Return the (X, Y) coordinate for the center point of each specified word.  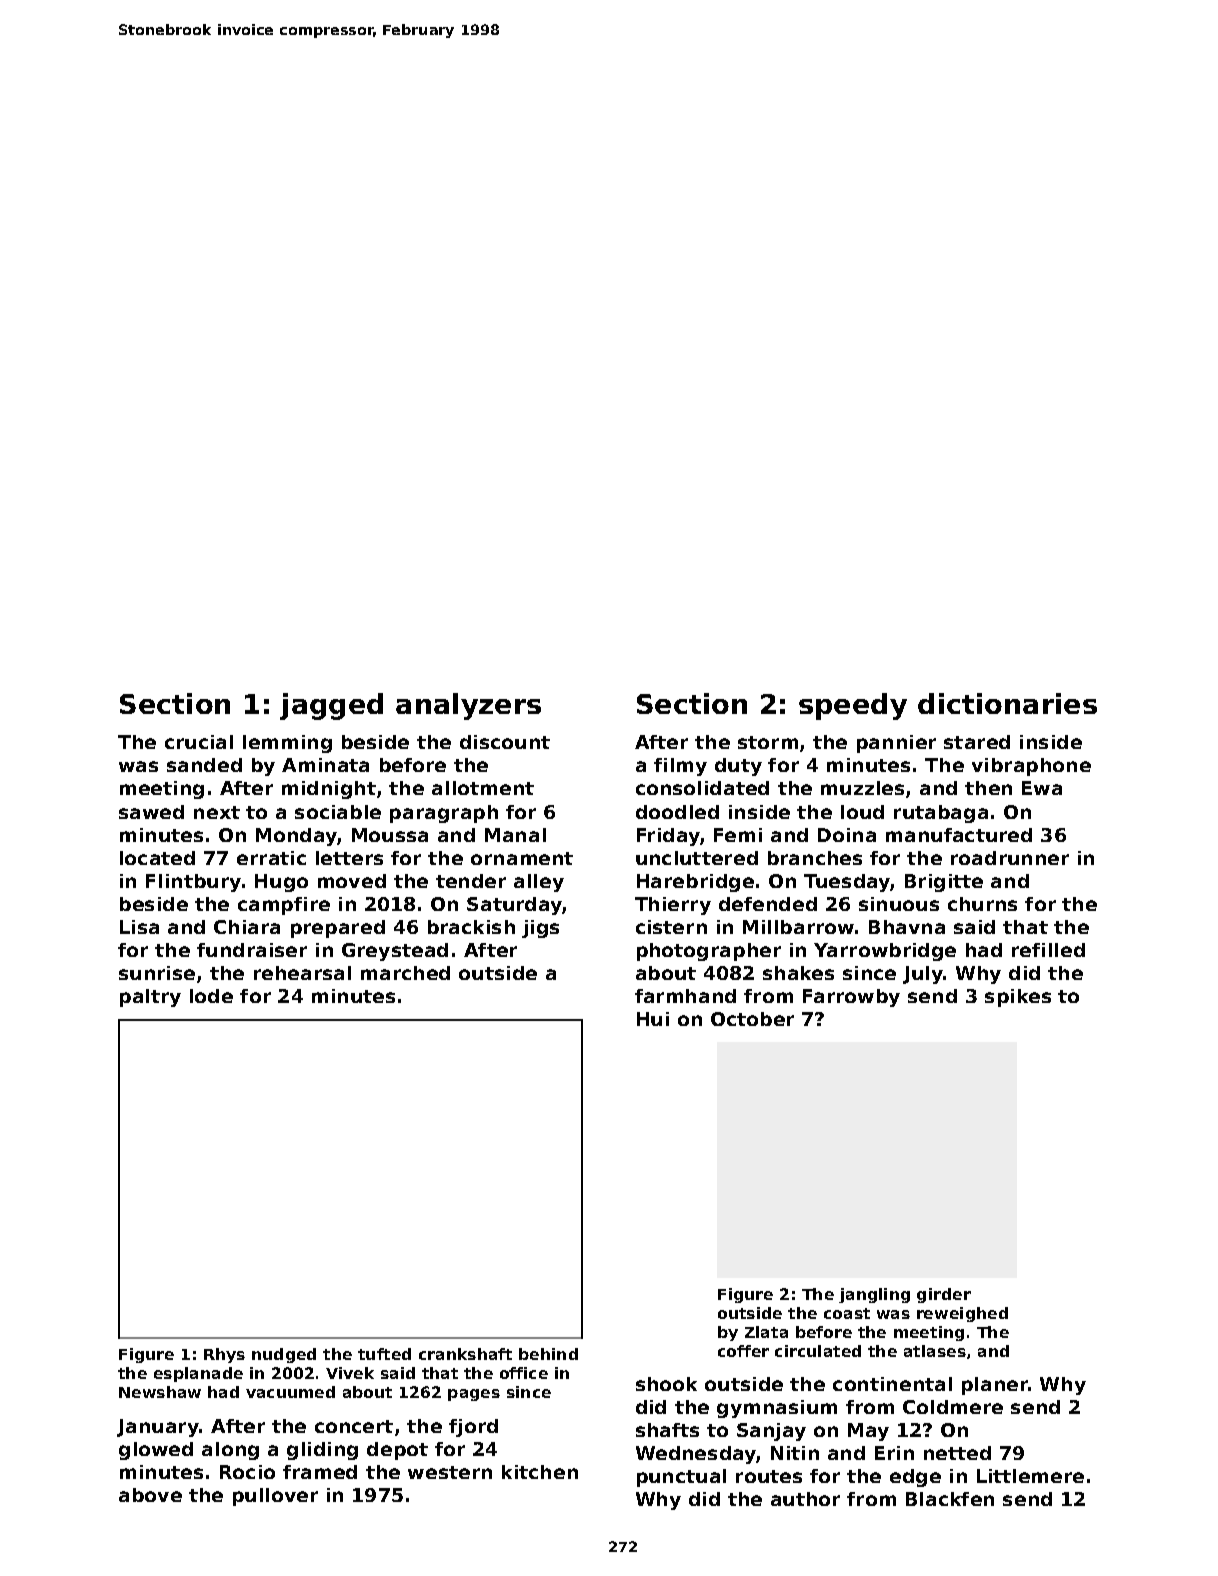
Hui (653, 1019)
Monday (296, 837)
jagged (331, 706)
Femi (738, 835)
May (868, 1432)
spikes (1018, 998)
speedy (853, 706)
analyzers (468, 706)
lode (211, 996)
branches (815, 858)
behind (548, 1354)
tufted (384, 1354)
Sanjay (771, 1432)
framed (320, 1472)
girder (944, 1295)
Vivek (350, 1373)
